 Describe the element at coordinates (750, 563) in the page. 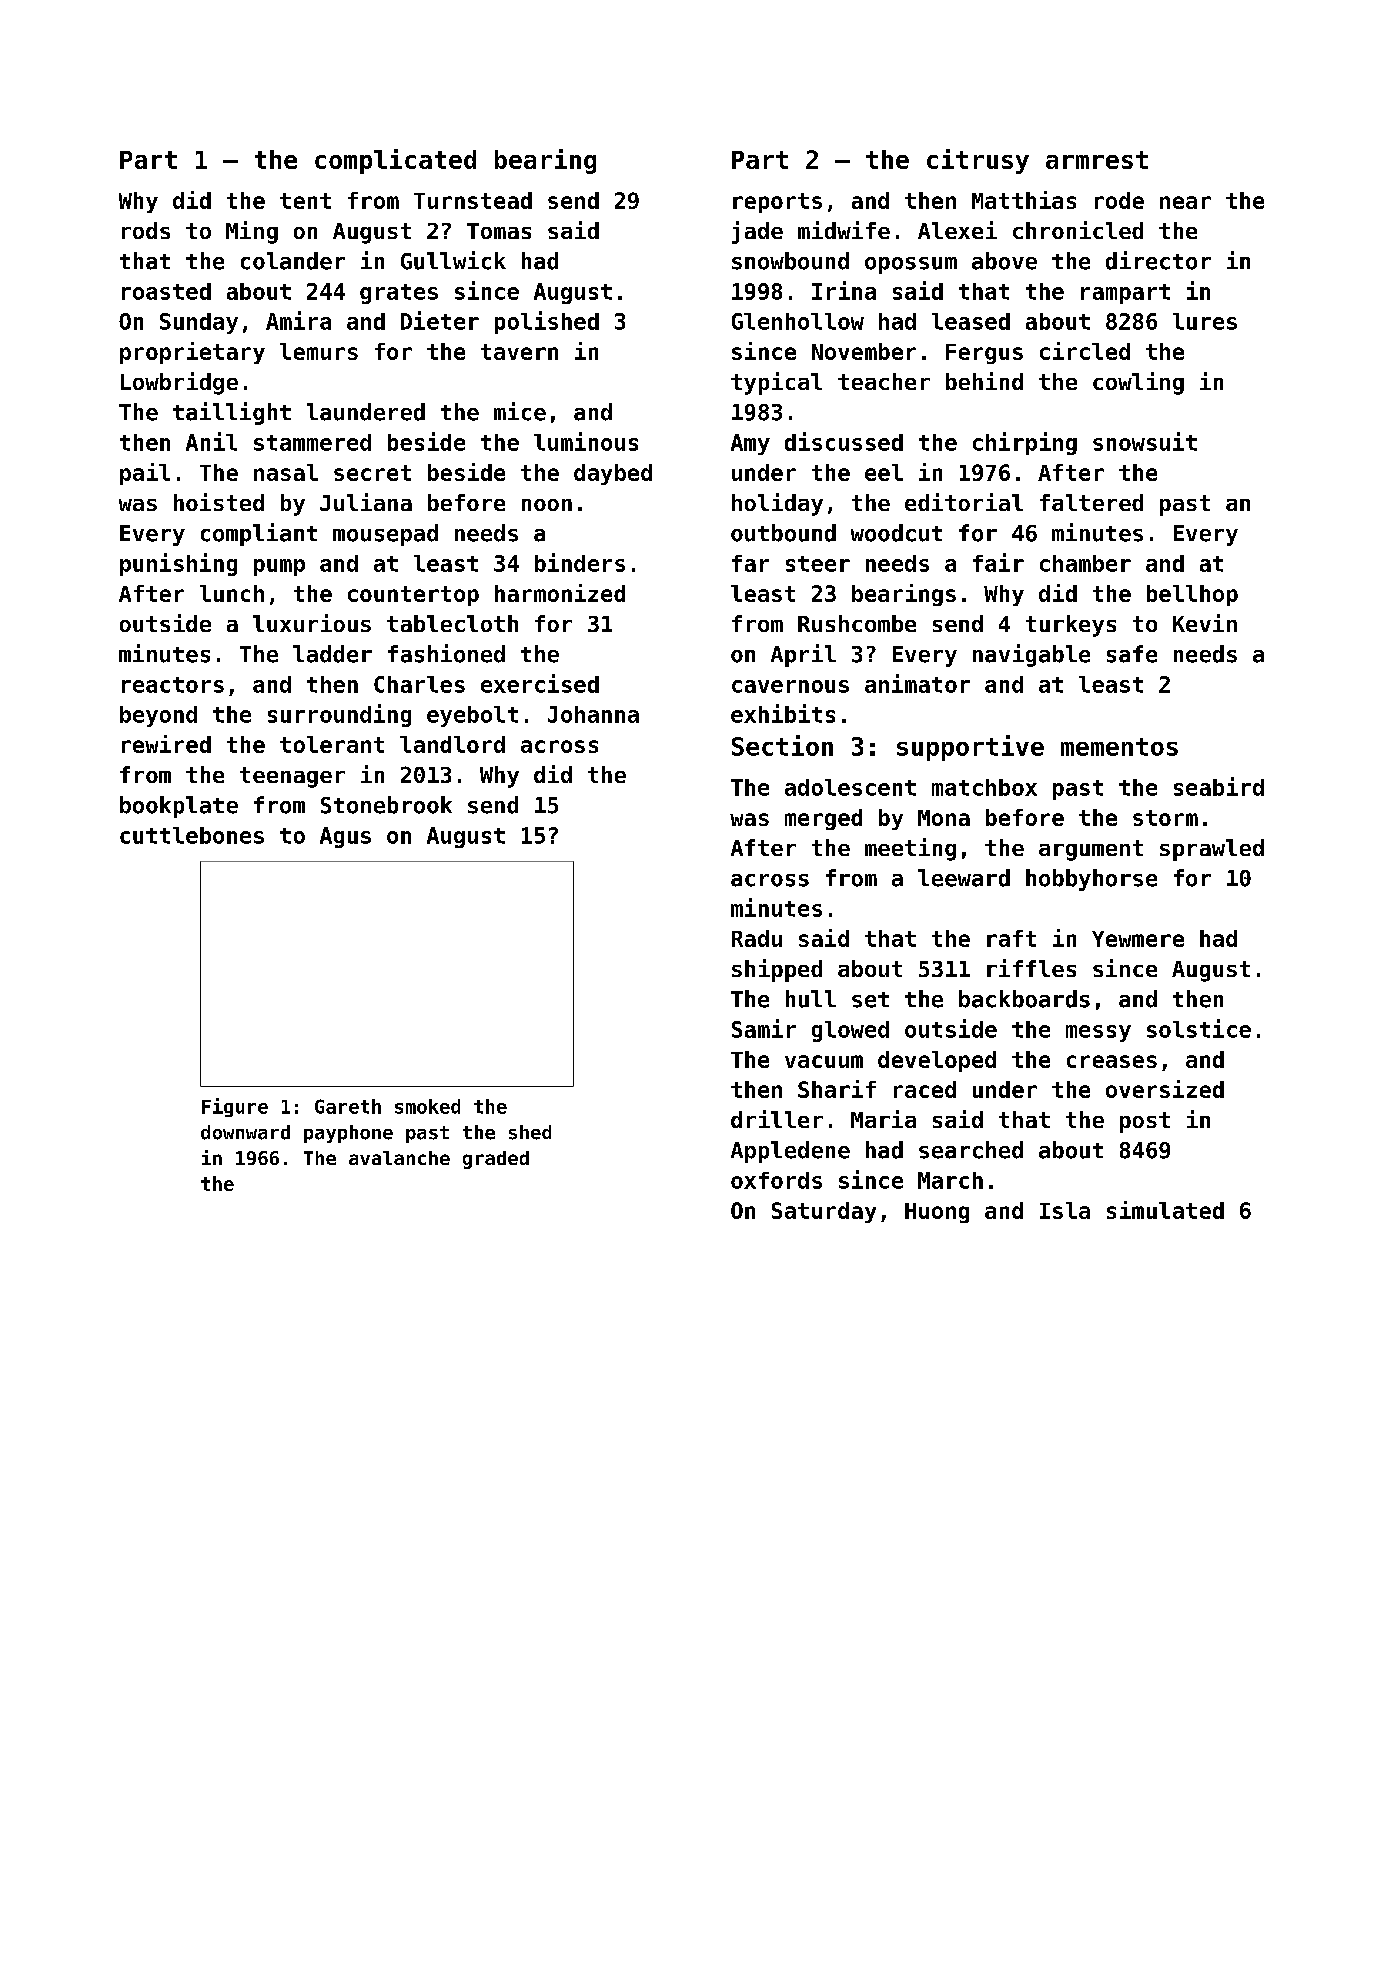

I see `far` at that location.
